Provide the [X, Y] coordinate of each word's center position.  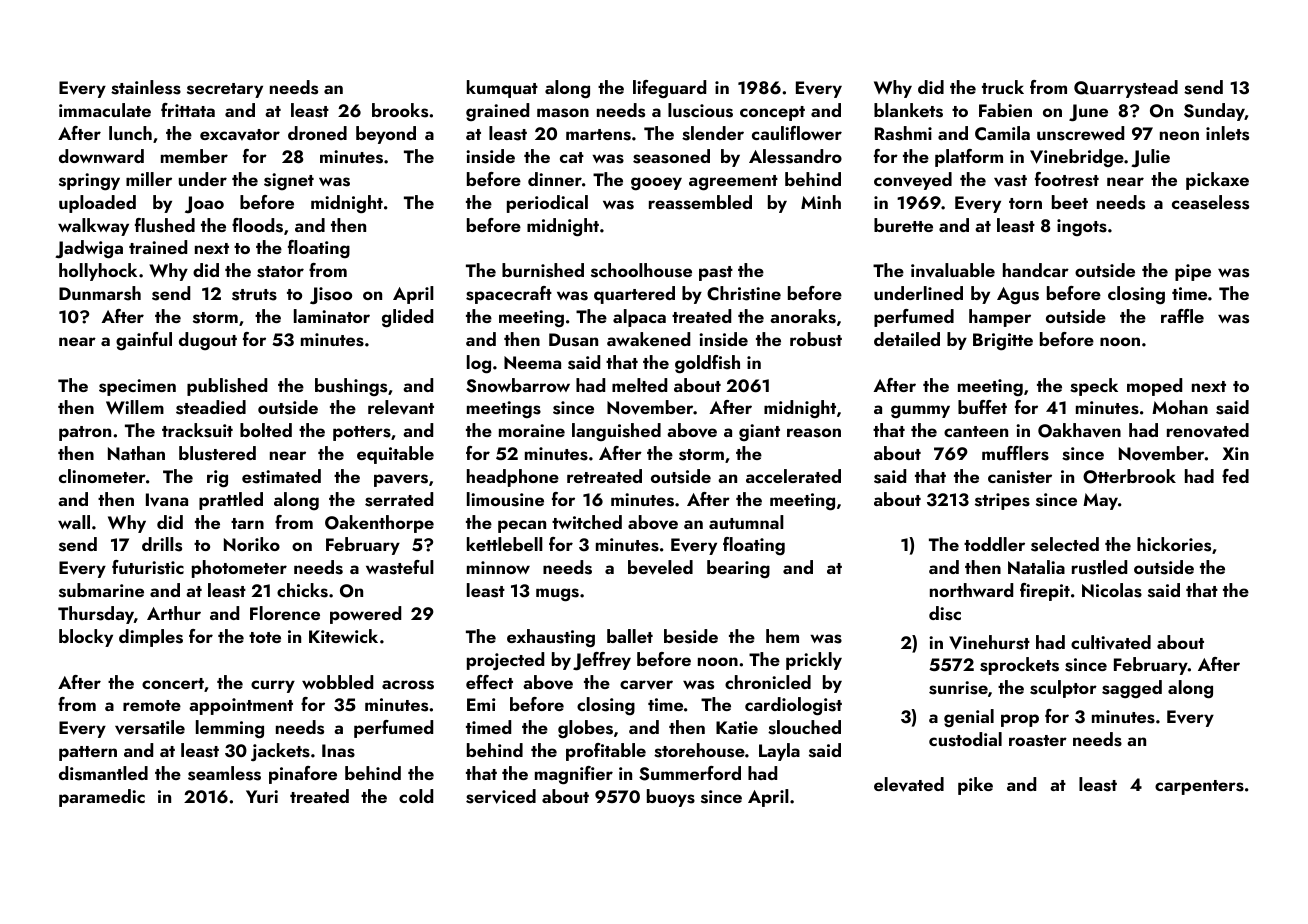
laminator [332, 316]
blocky [86, 638]
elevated [909, 784]
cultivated [1111, 642]
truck [1003, 87]
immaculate [105, 110]
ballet [630, 636]
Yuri [262, 796]
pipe [1193, 272]
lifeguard [669, 89]
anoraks [803, 316]
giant [759, 432]
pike [975, 786]
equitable [395, 455]
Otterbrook [1129, 476]
